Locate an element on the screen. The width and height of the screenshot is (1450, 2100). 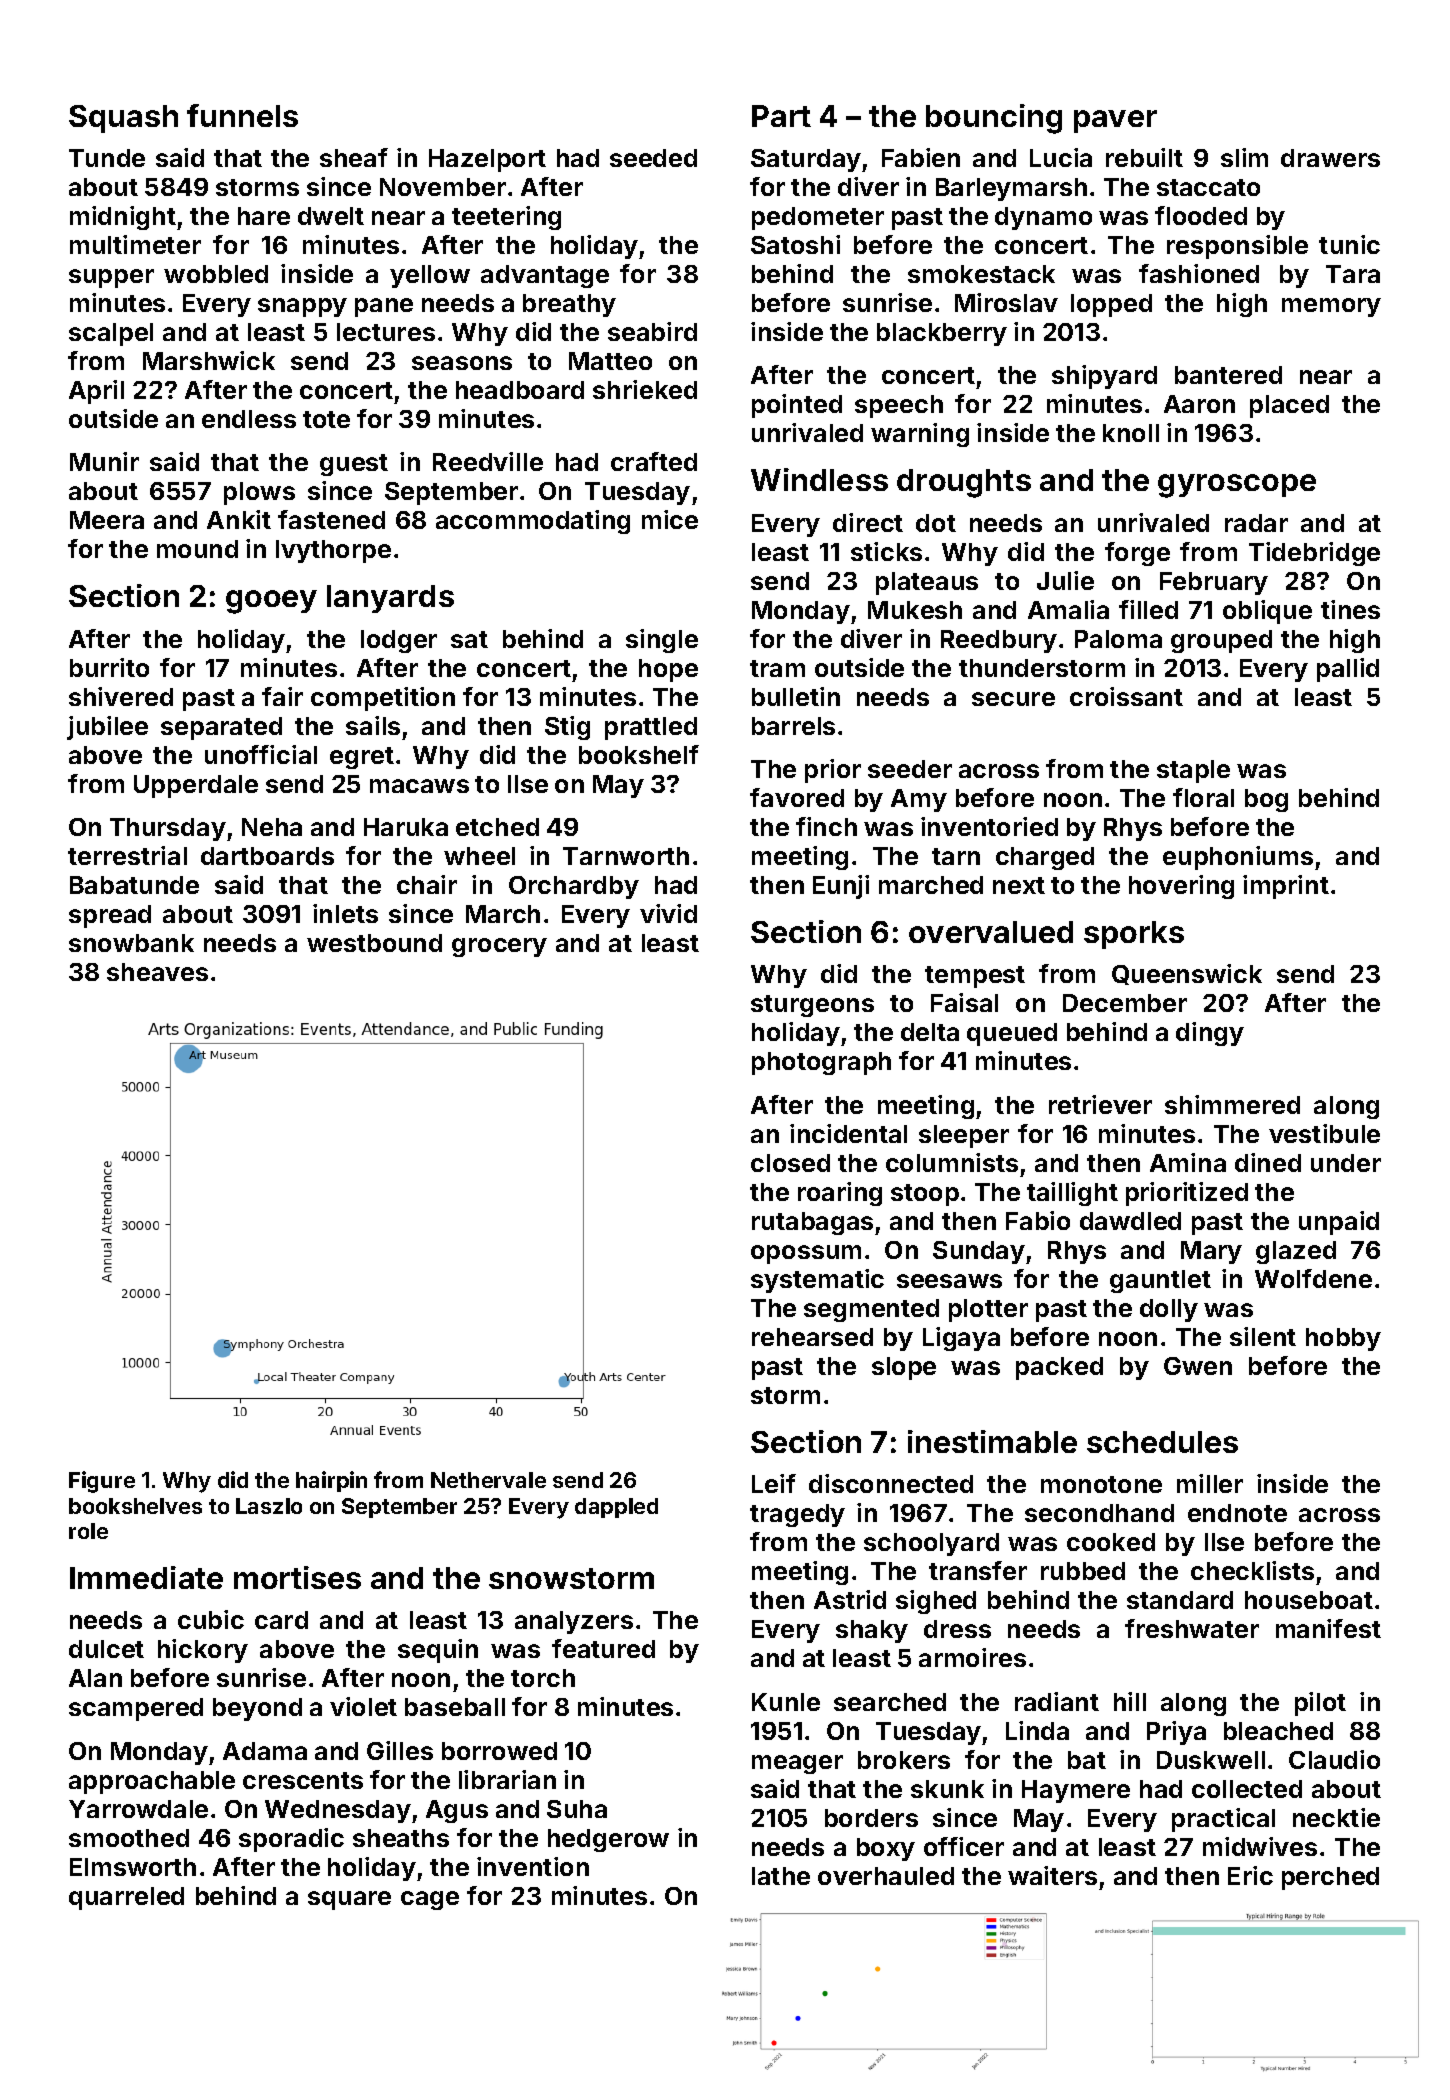
burrito is located at coordinates (109, 667).
